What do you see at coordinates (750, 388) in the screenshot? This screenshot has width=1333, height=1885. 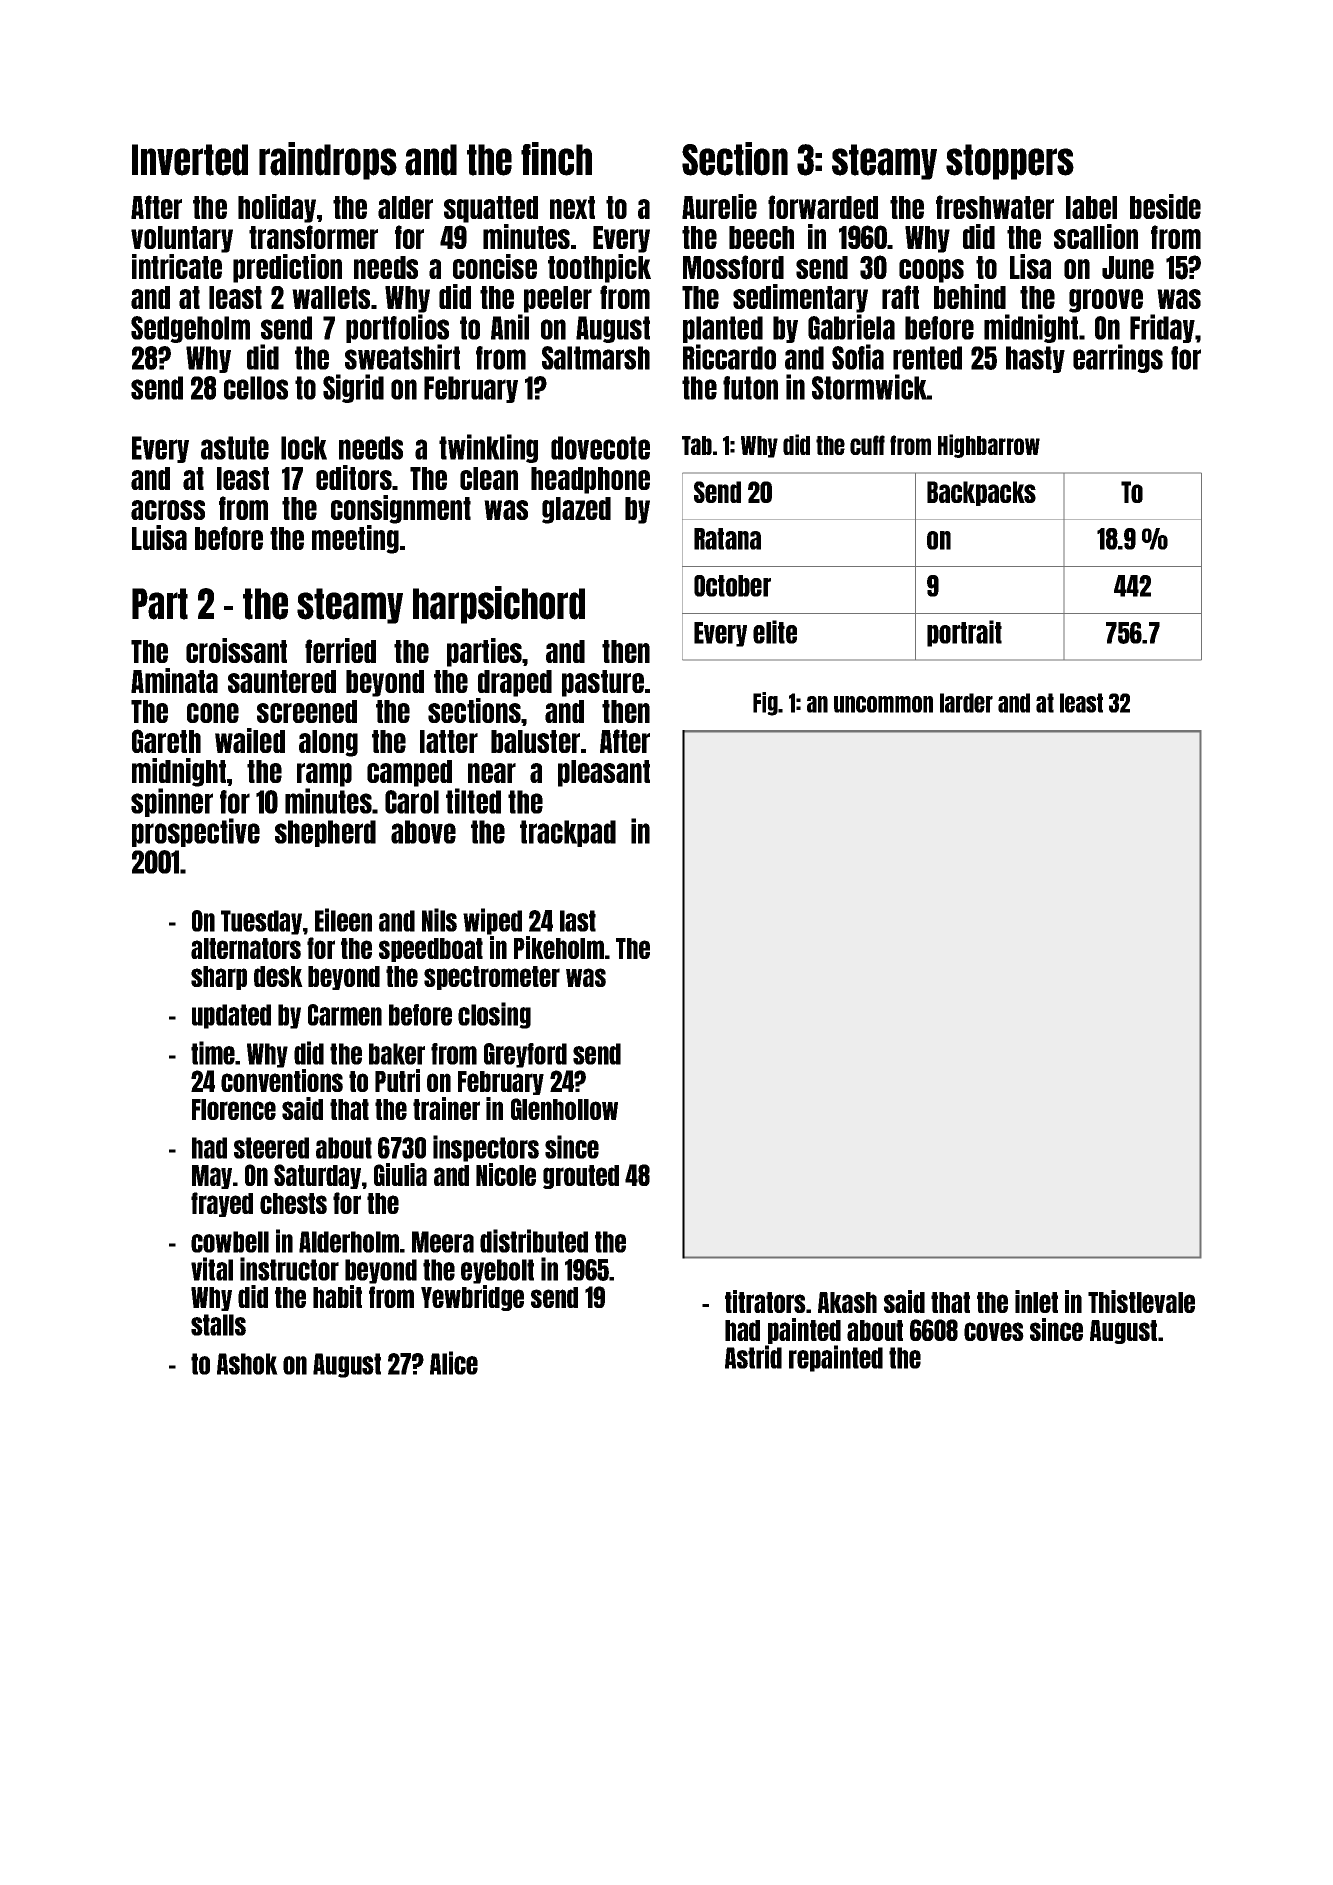 I see `futon` at bounding box center [750, 388].
